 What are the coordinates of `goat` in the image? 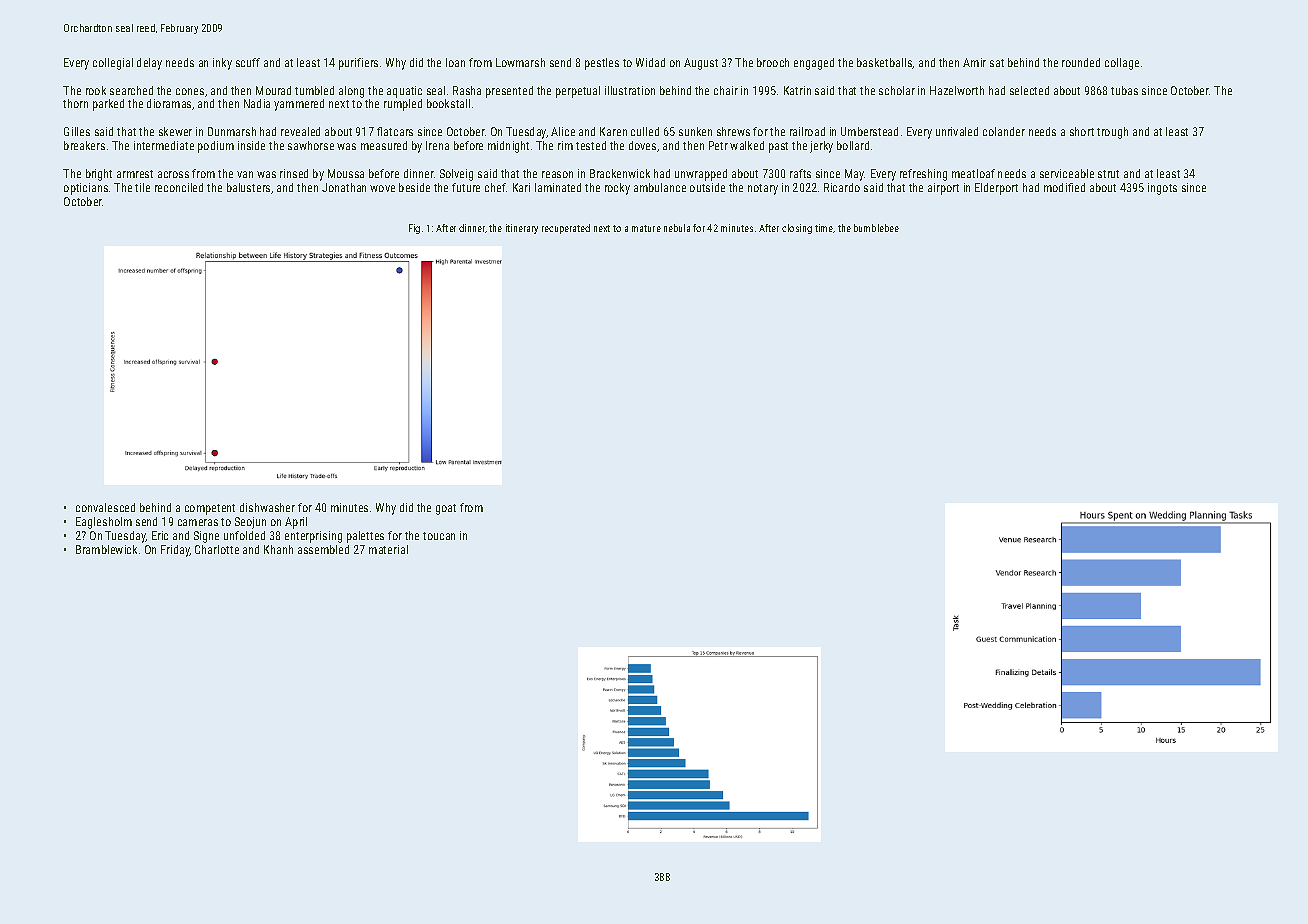 It's located at (446, 509).
